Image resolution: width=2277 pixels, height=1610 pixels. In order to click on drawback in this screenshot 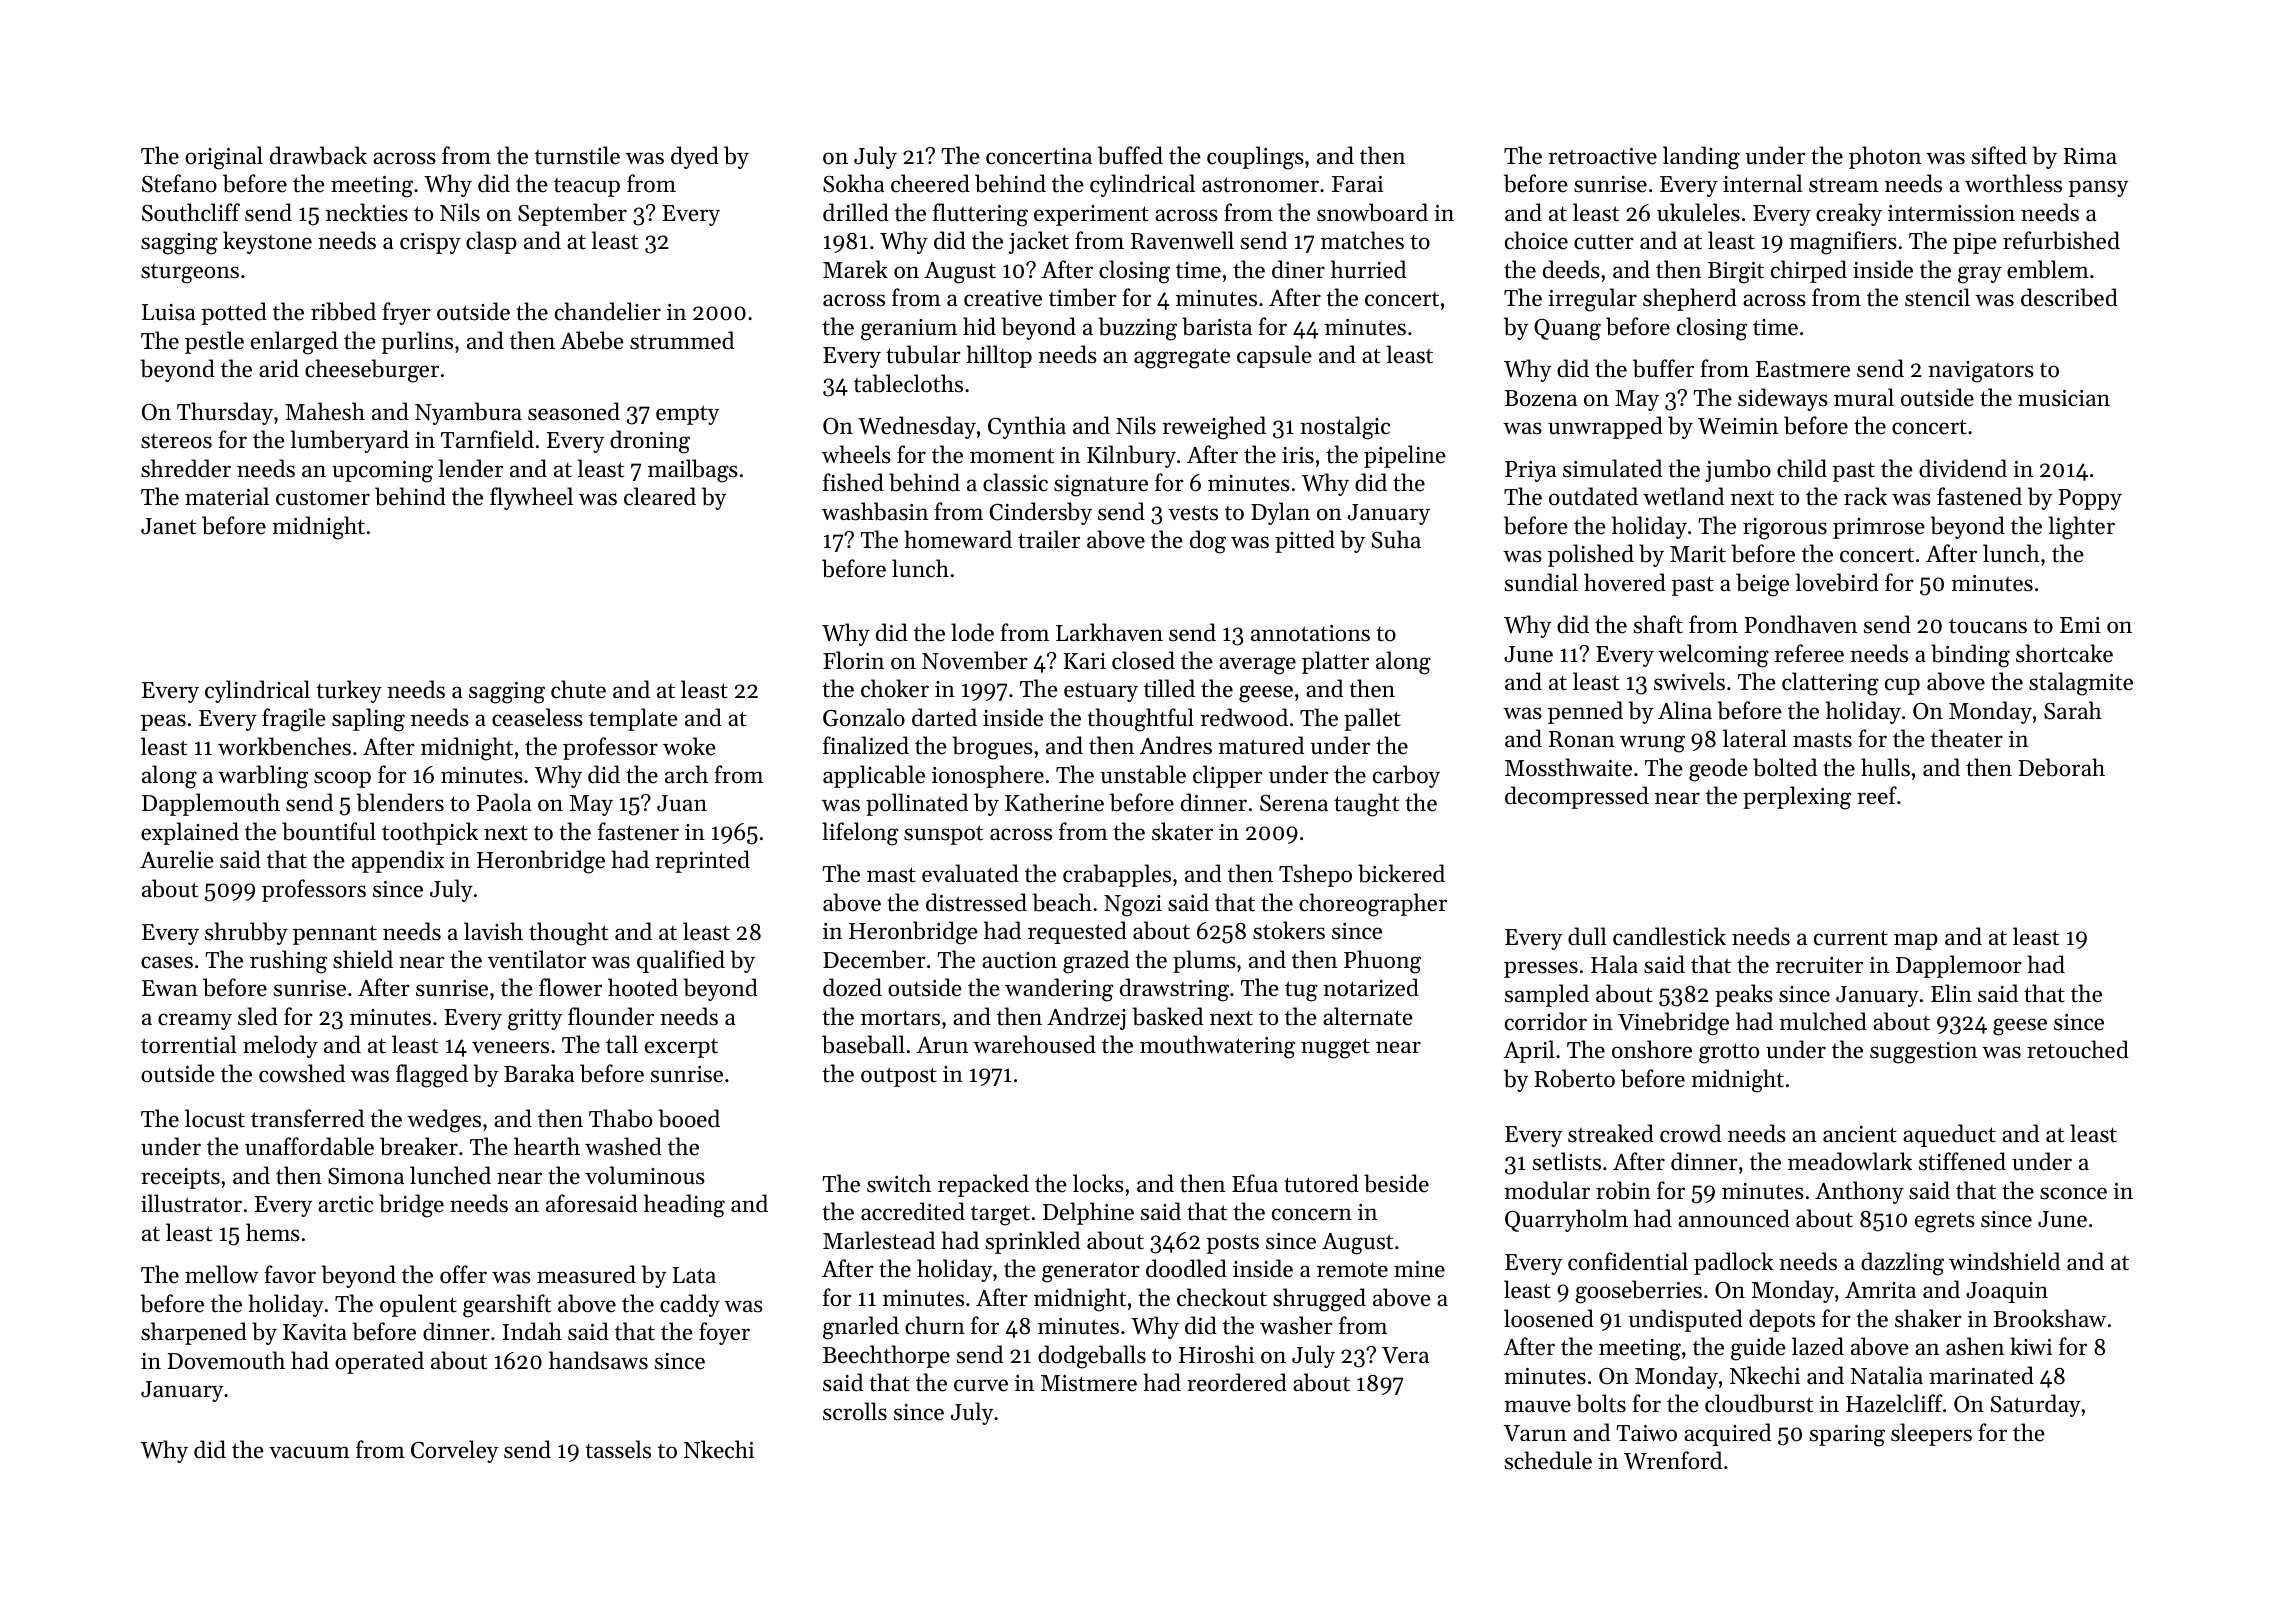, I will do `click(318, 155)`.
